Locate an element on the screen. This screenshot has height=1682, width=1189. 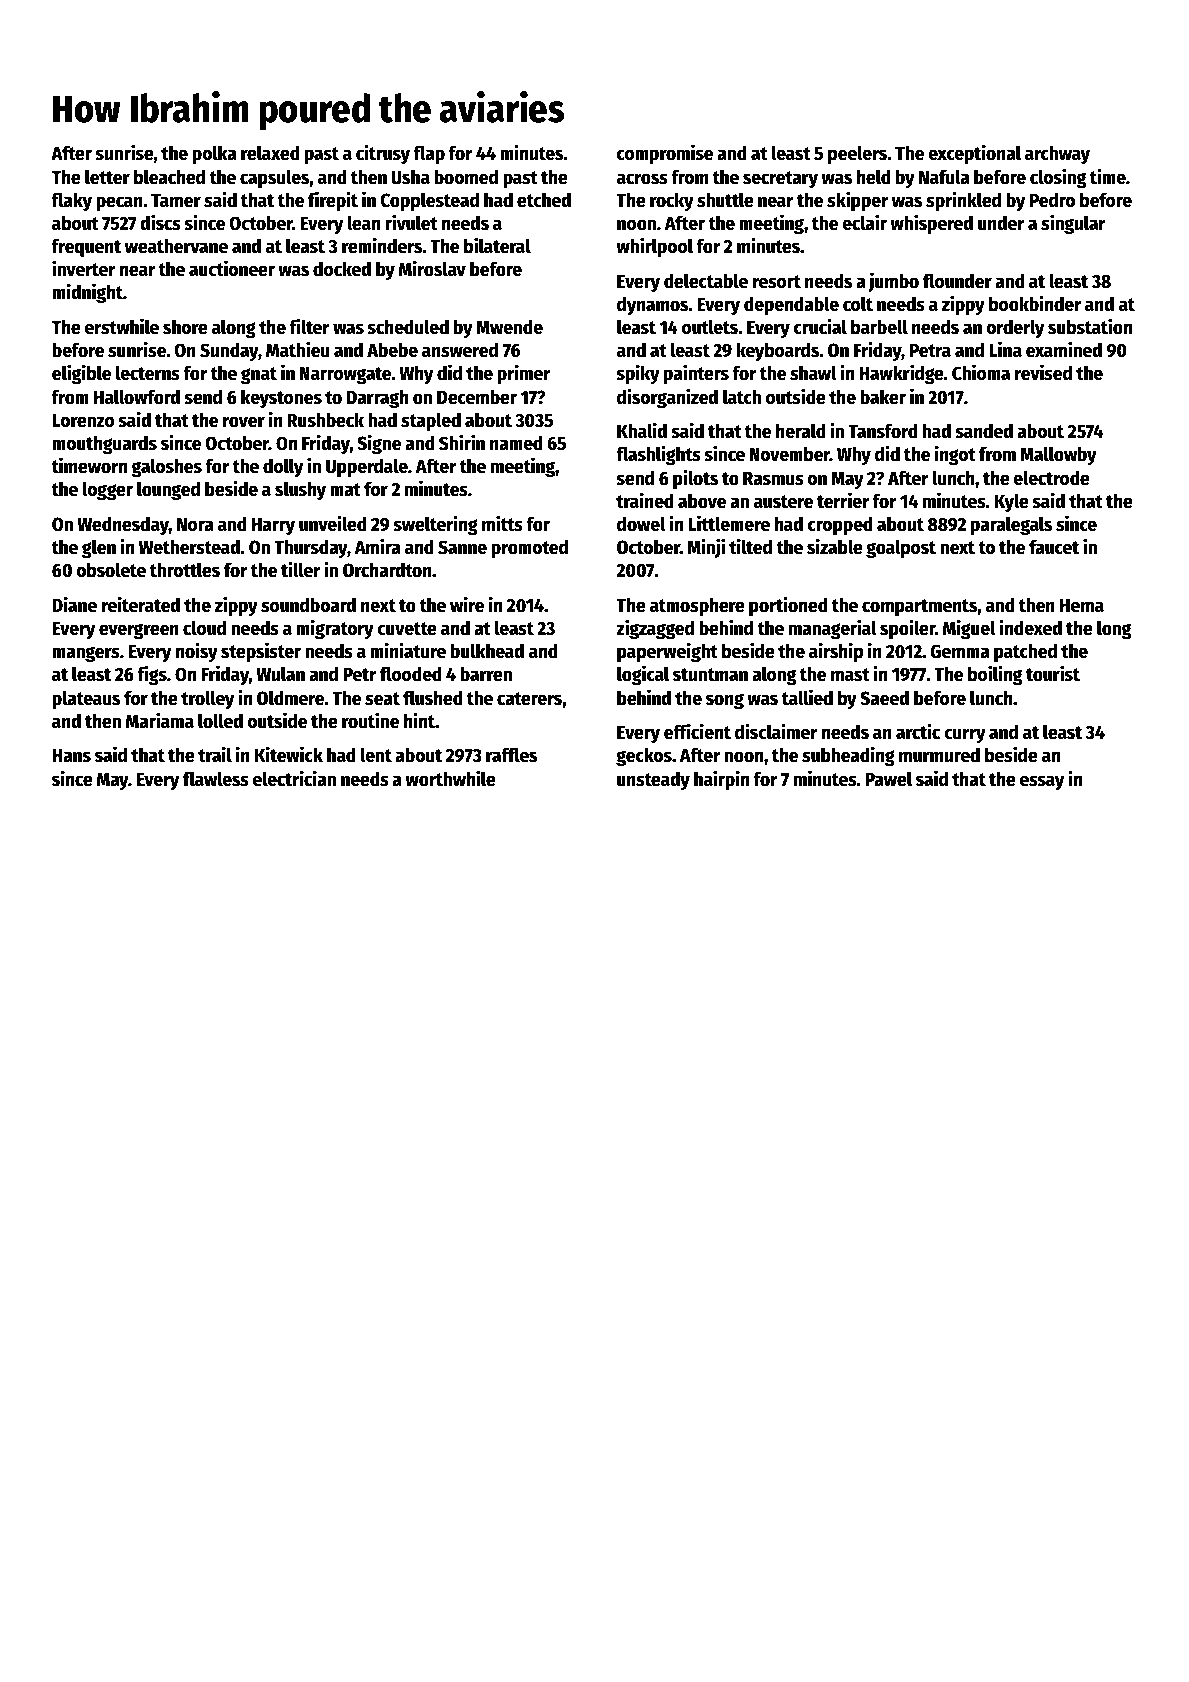
essay is located at coordinates (1042, 782).
